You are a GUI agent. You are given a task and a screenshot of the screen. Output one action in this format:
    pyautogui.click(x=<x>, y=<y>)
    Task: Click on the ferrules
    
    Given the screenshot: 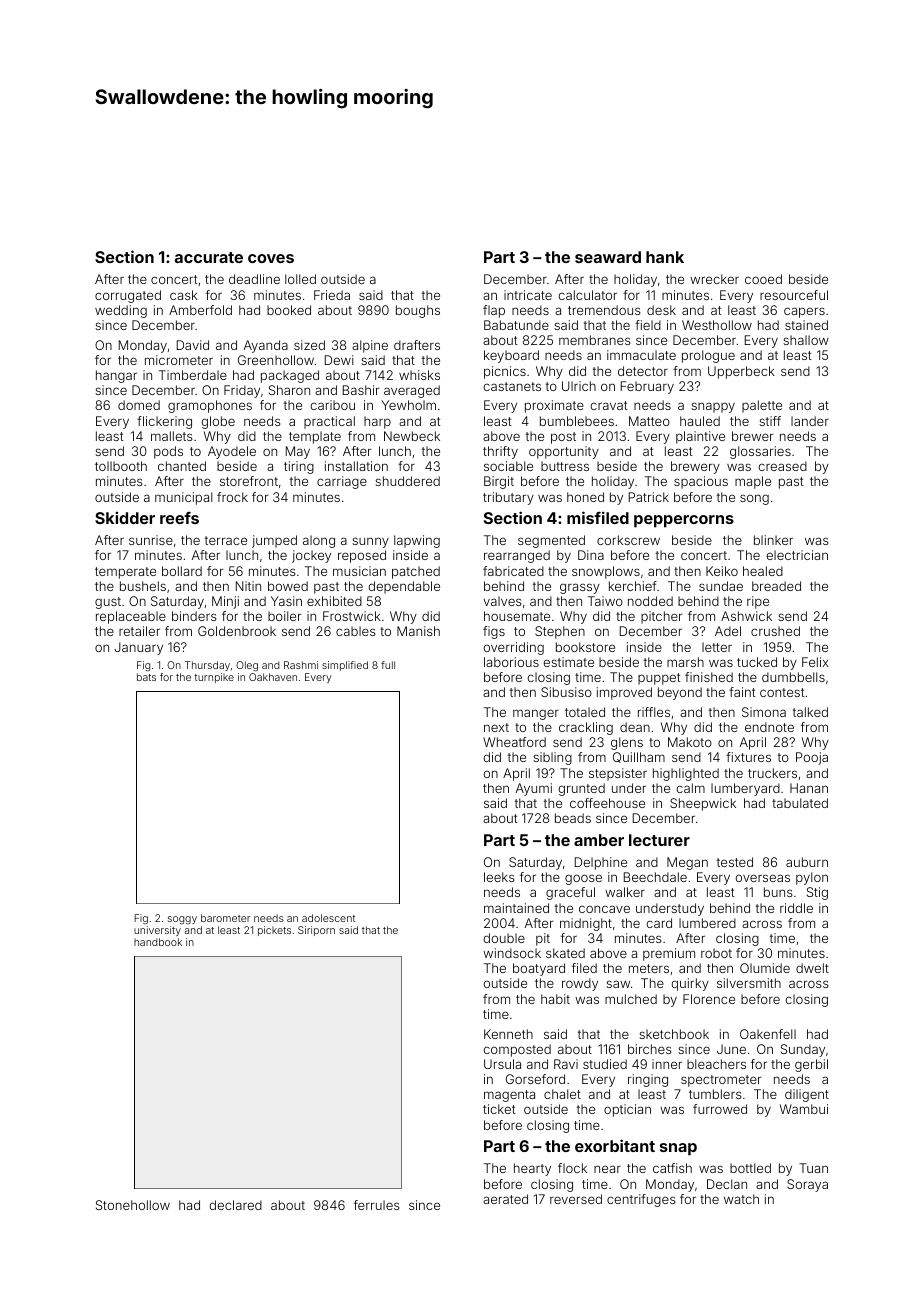 What is the action you would take?
    pyautogui.click(x=377, y=1205)
